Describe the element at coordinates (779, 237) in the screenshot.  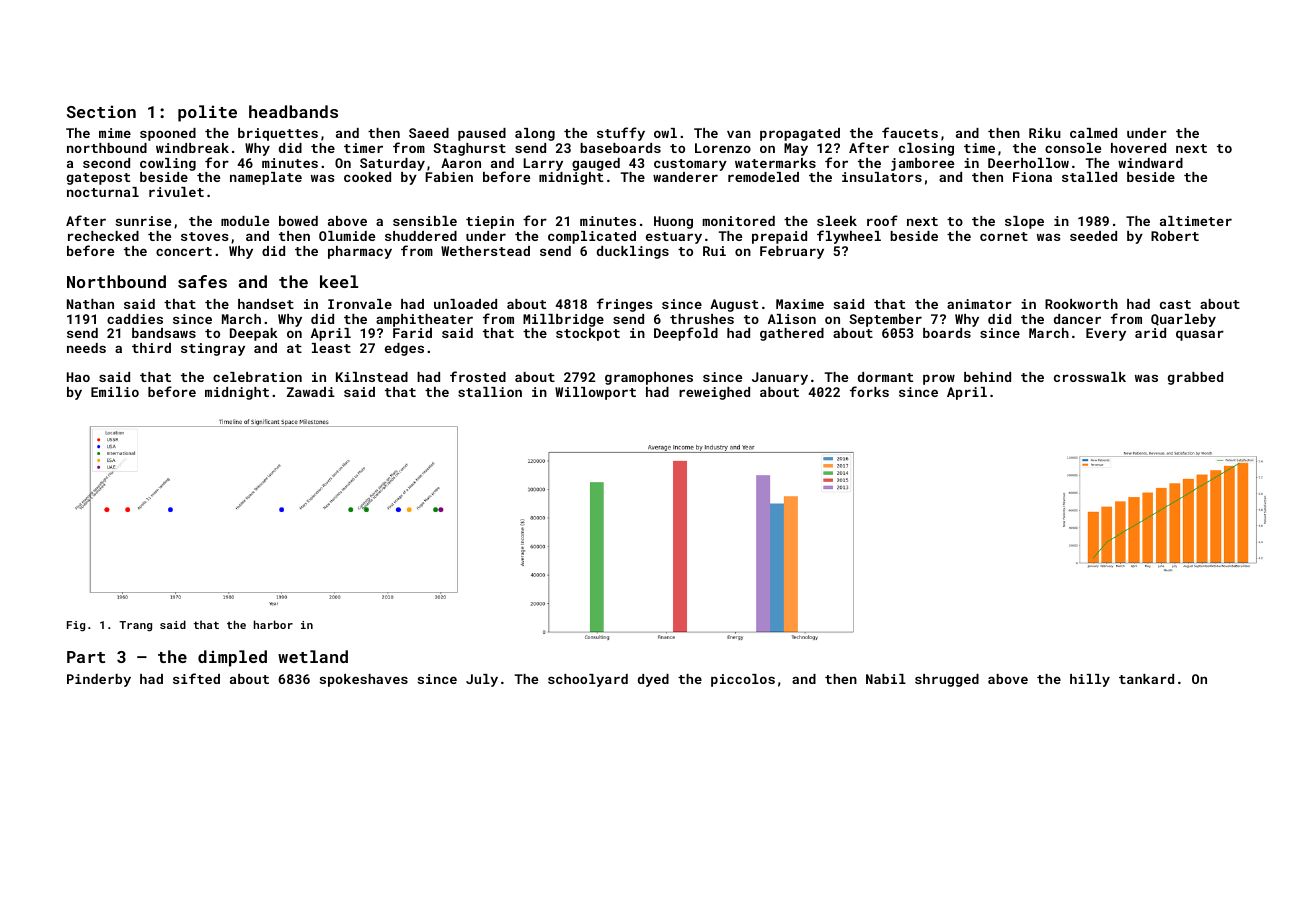
I see `prepaid` at that location.
